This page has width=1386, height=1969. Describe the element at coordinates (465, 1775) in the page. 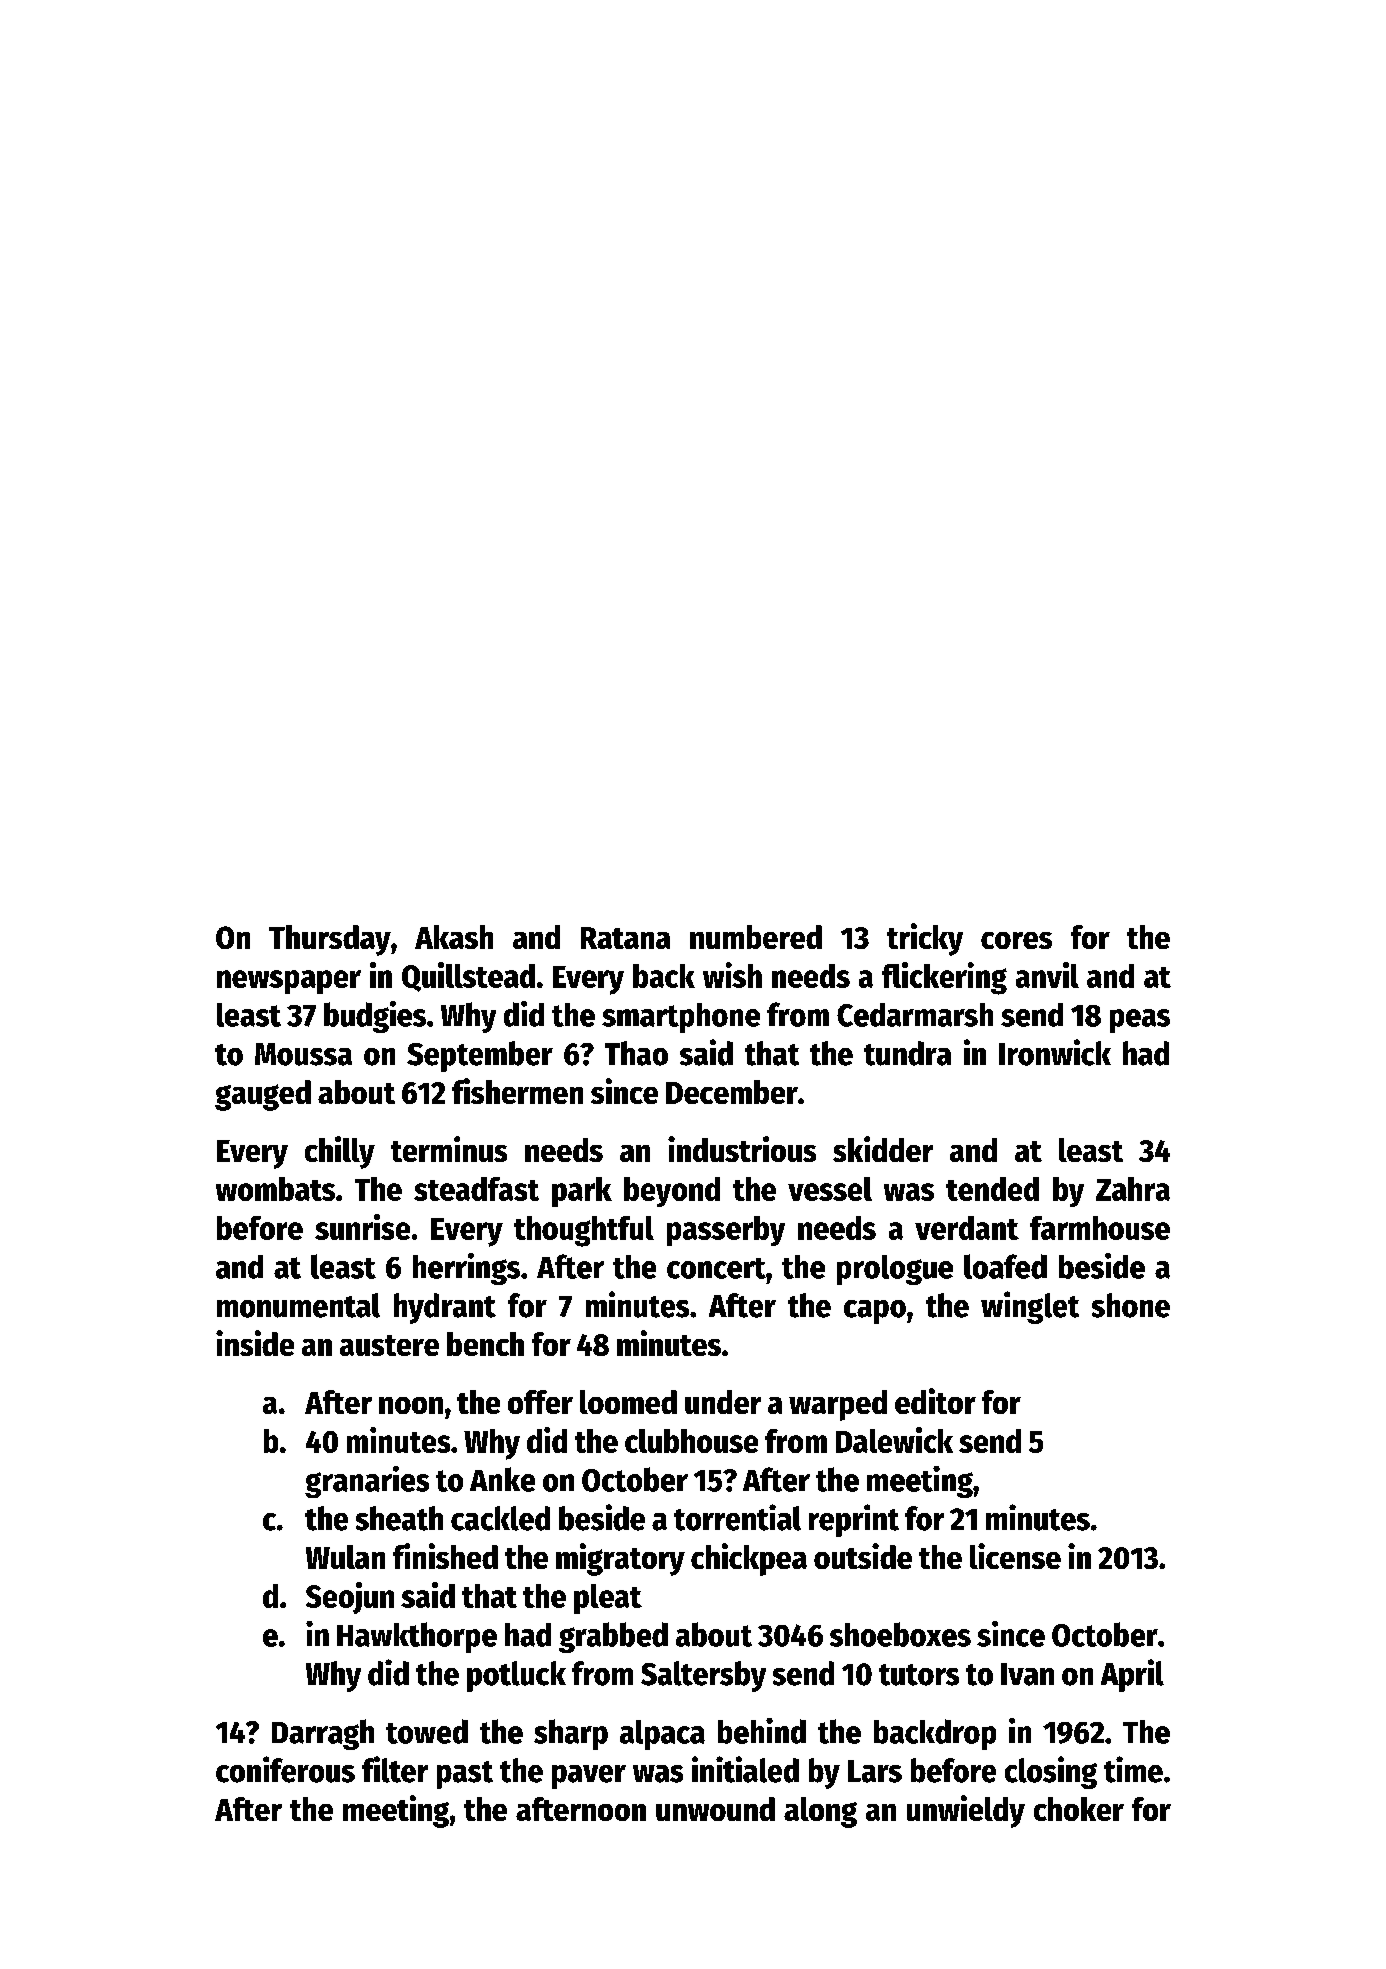

I see `past` at that location.
